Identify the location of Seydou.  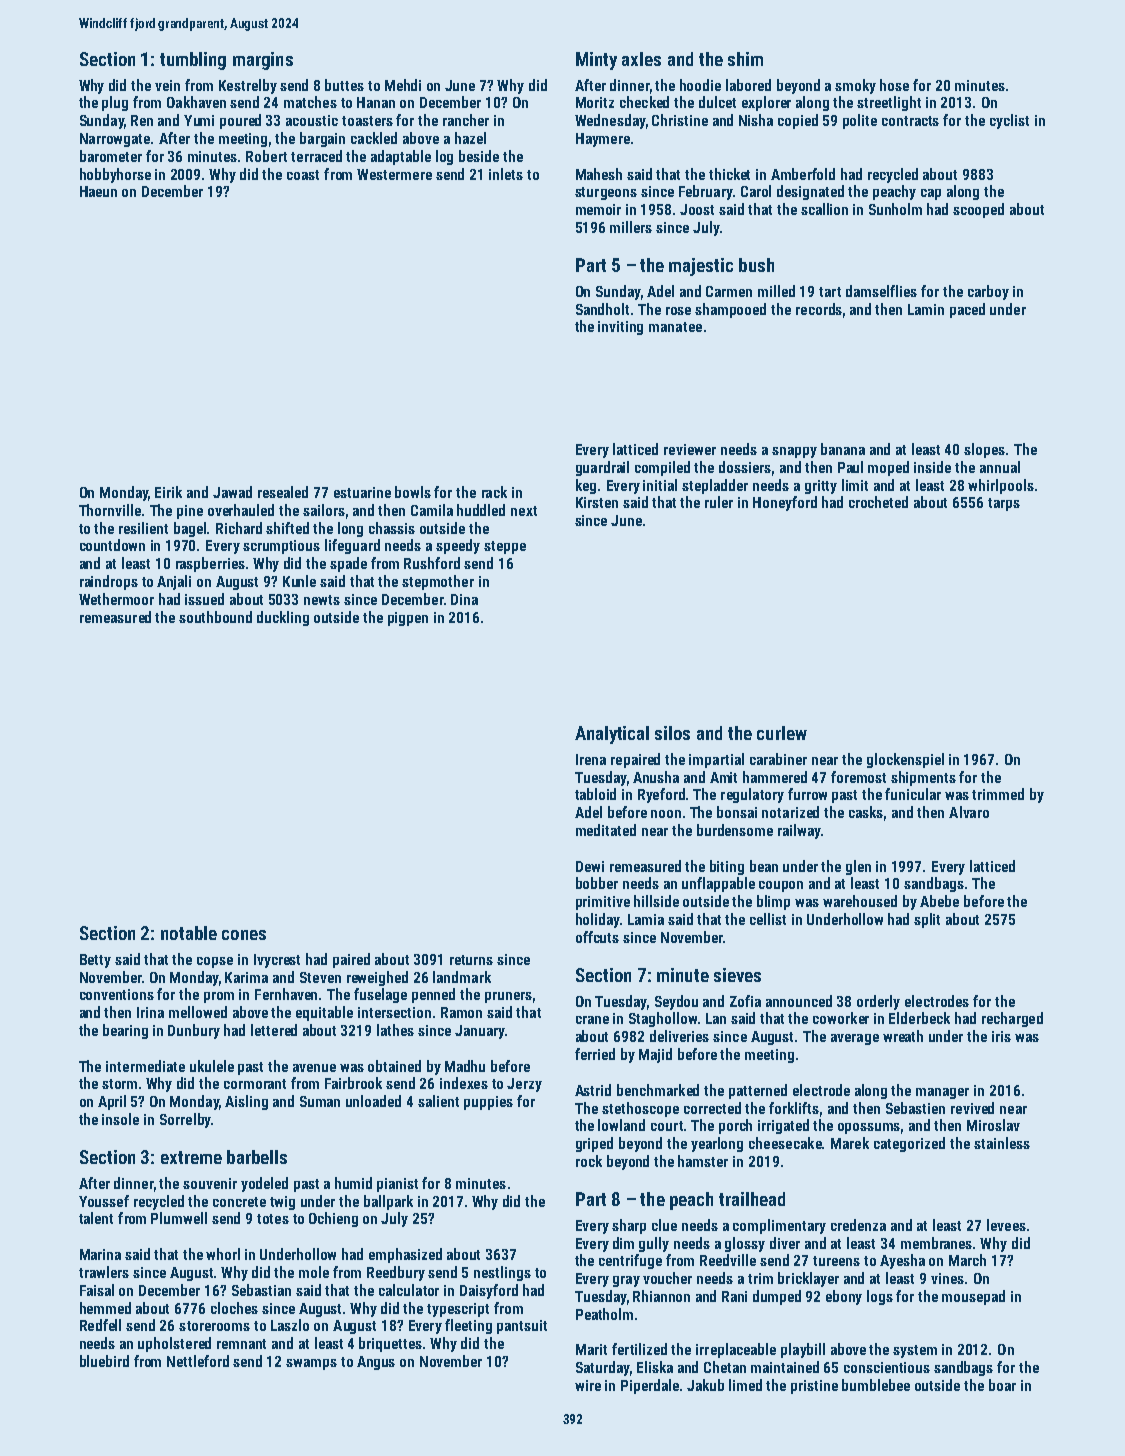
(676, 1002).
